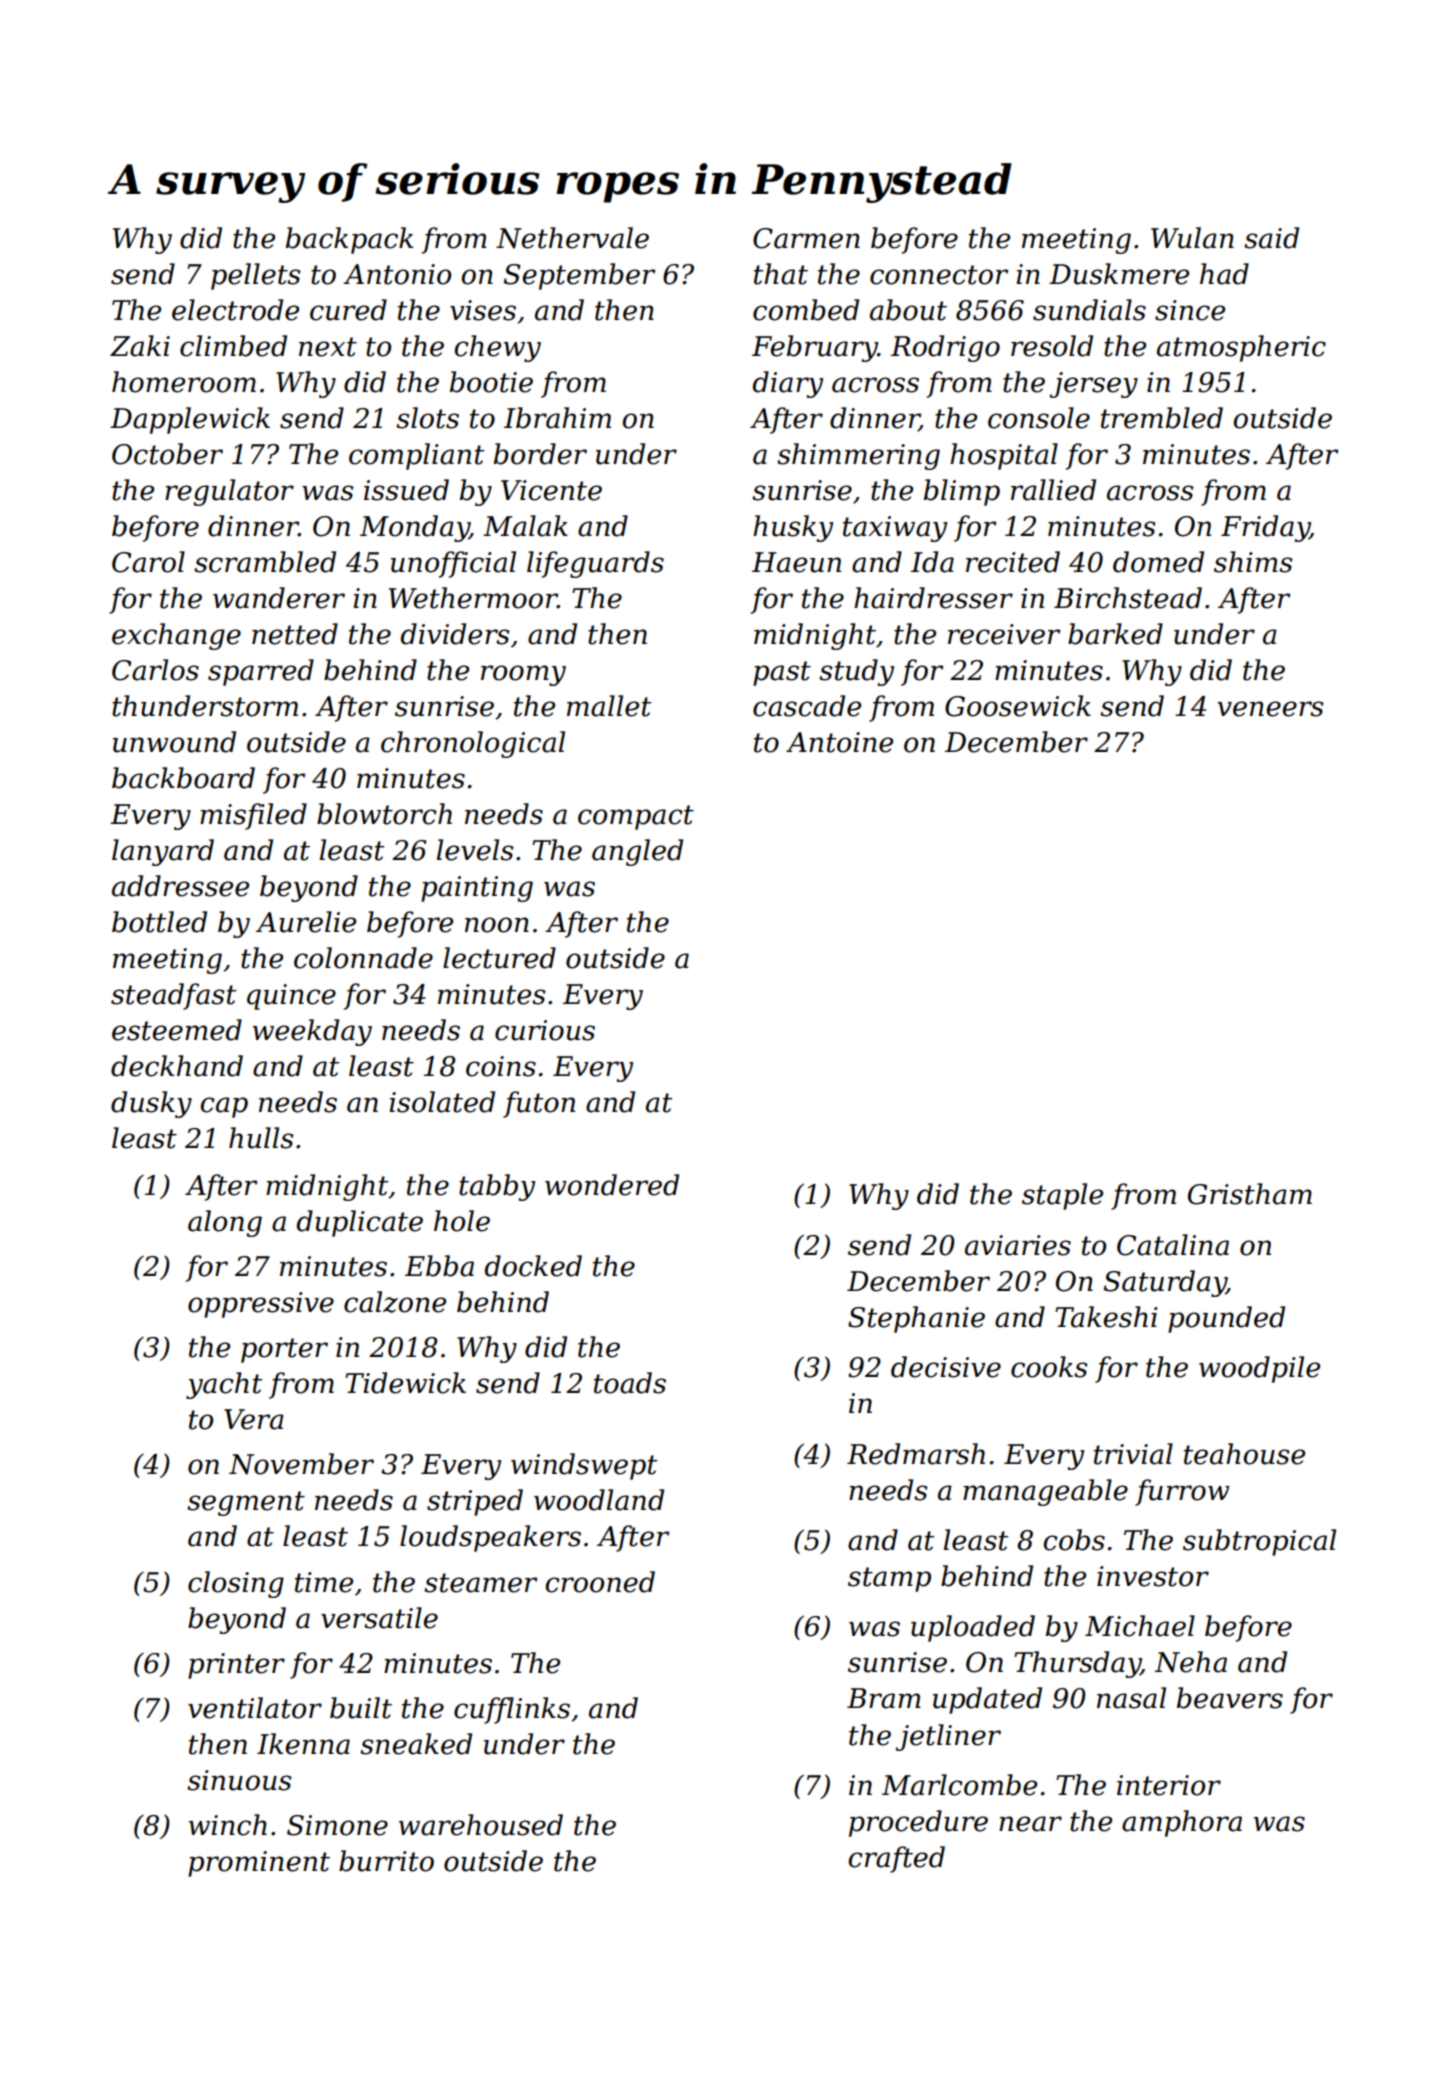 This screenshot has height=2100, width=1450. Describe the element at coordinates (612, 1185) in the screenshot. I see `wondered` at that location.
